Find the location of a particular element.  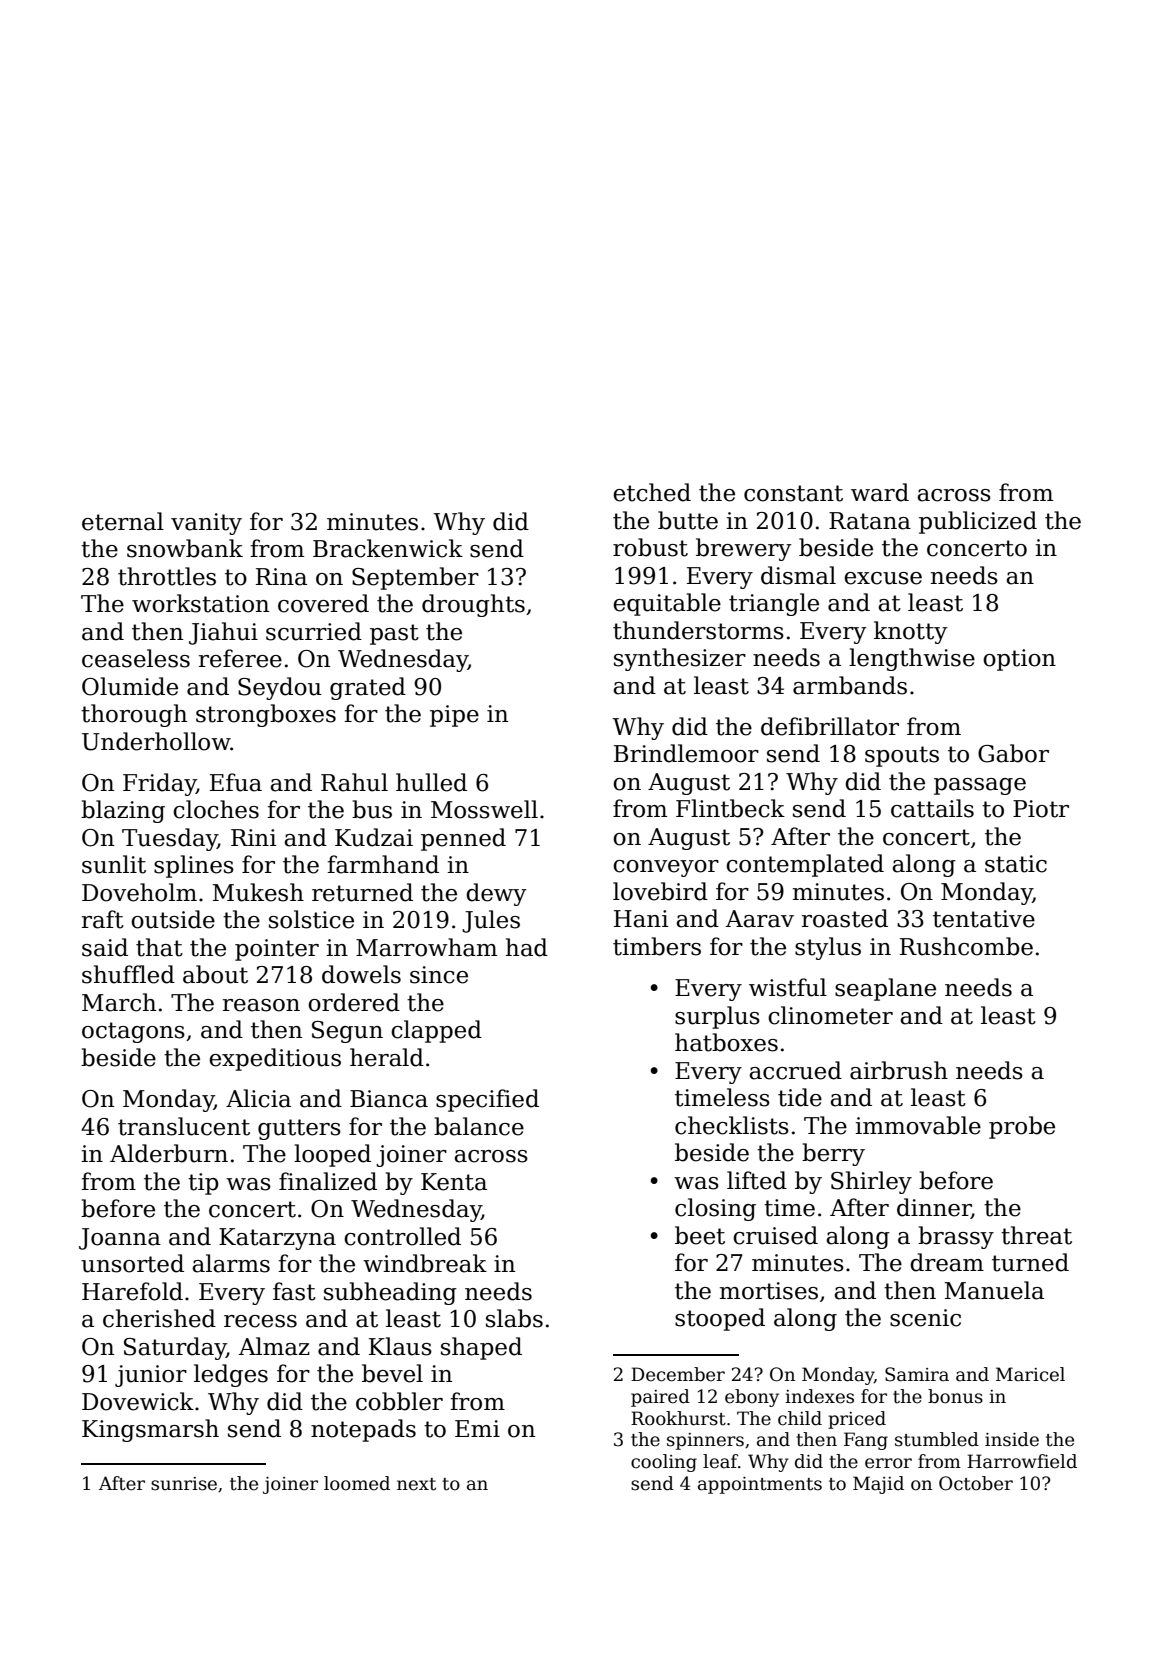

probe is located at coordinates (1022, 1127).
